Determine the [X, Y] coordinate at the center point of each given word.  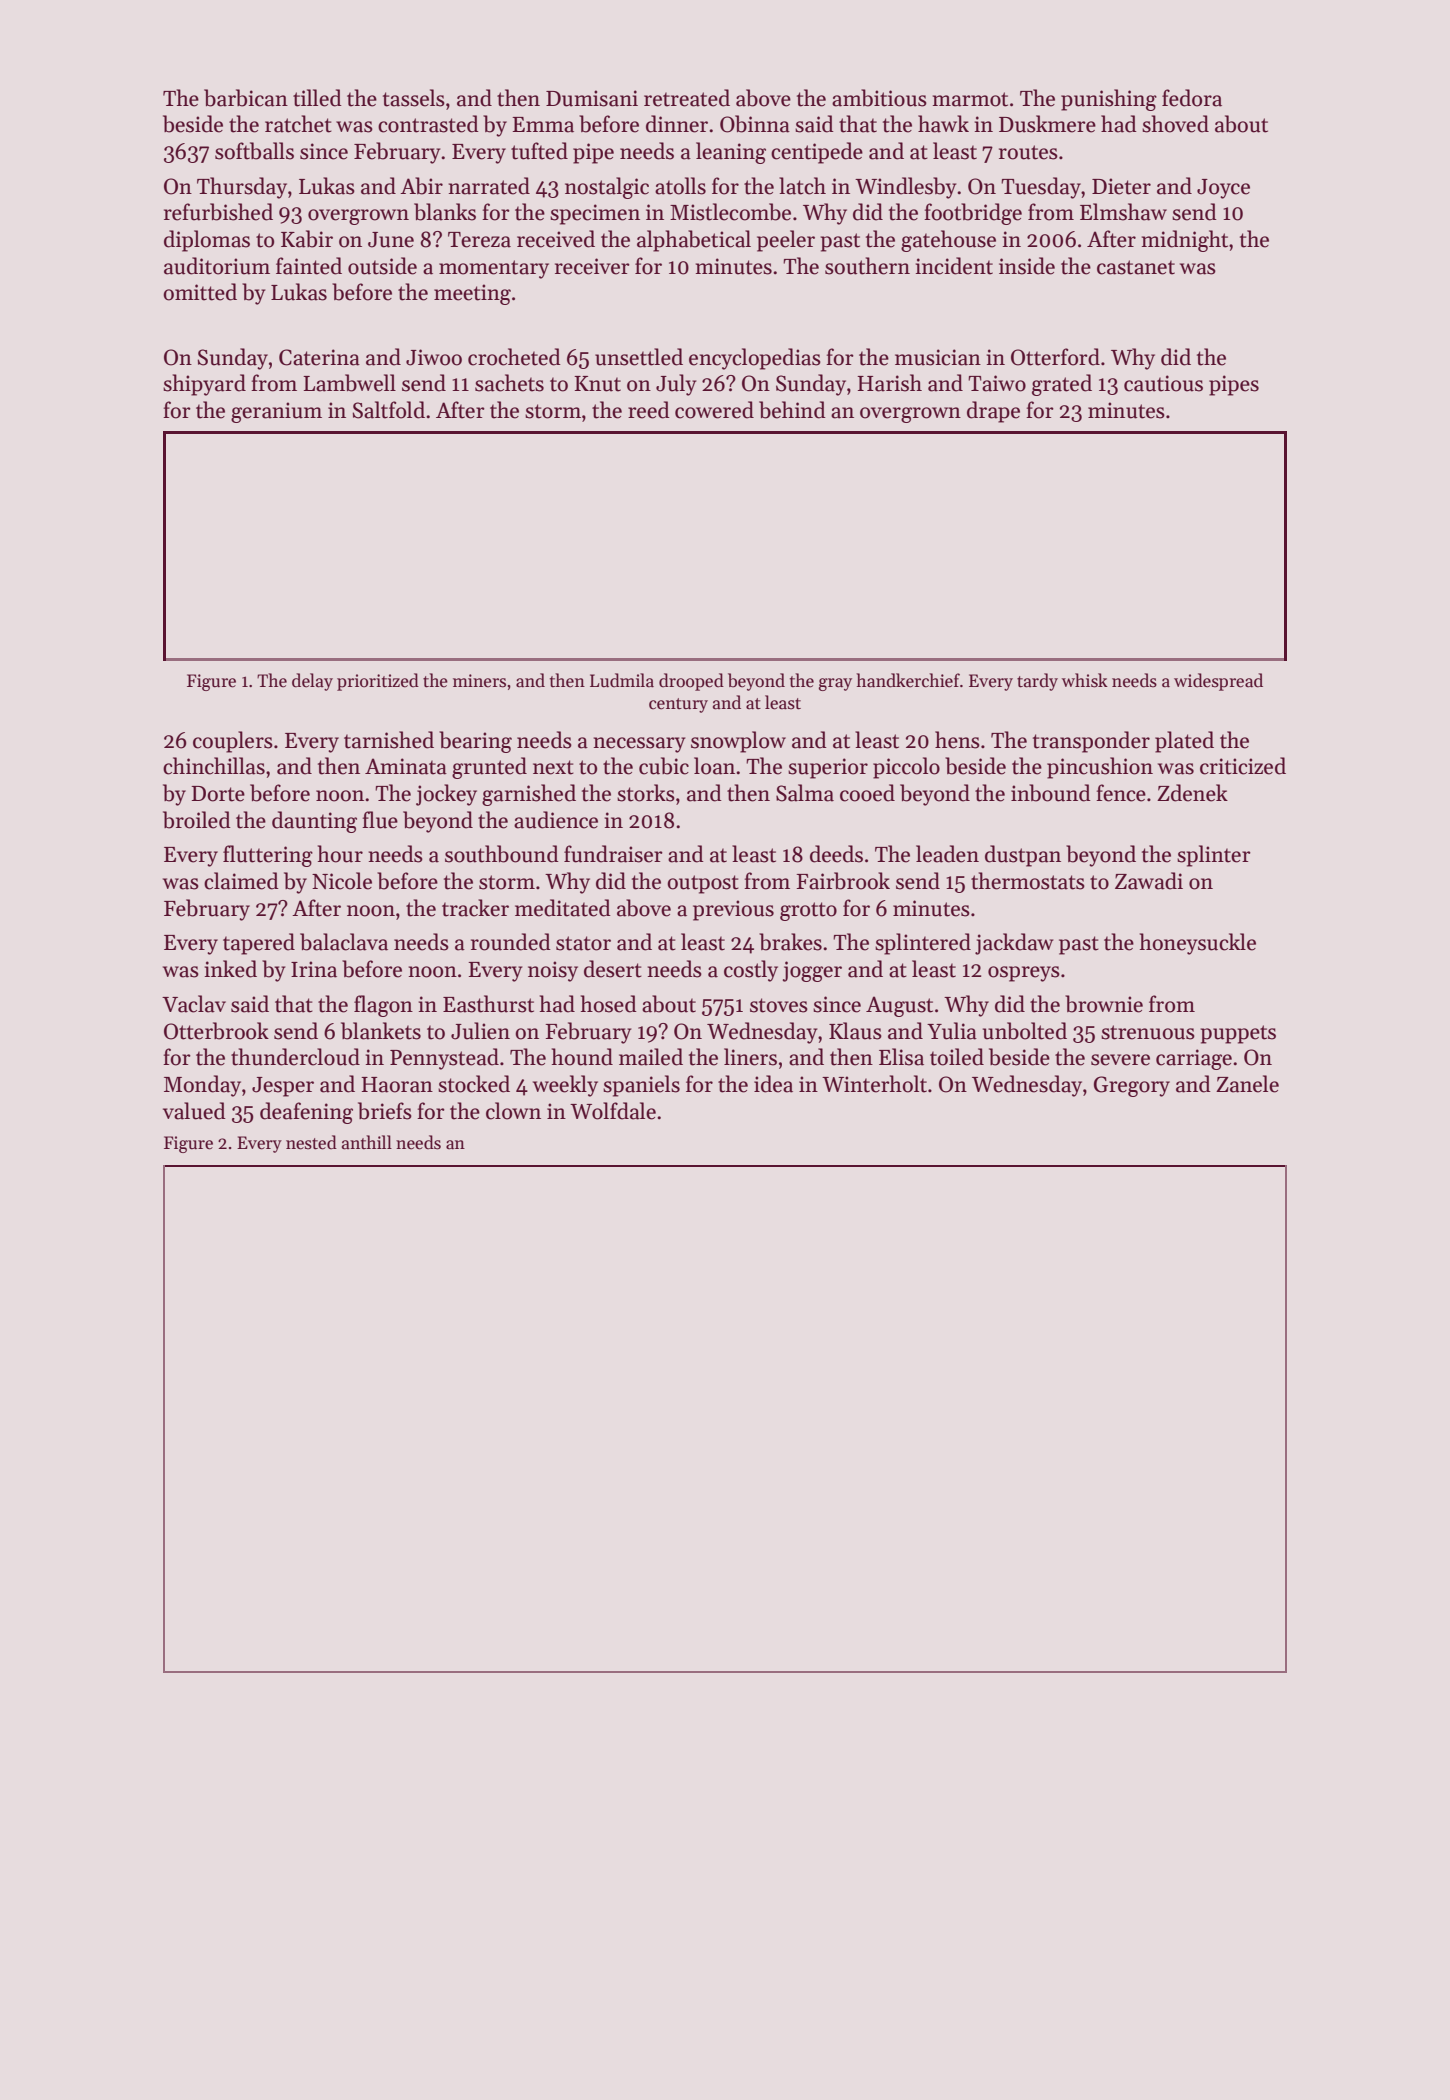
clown [513, 1111]
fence [1121, 793]
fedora [1192, 98]
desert [613, 969]
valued [194, 1111]
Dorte [218, 794]
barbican [246, 98]
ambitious [879, 98]
